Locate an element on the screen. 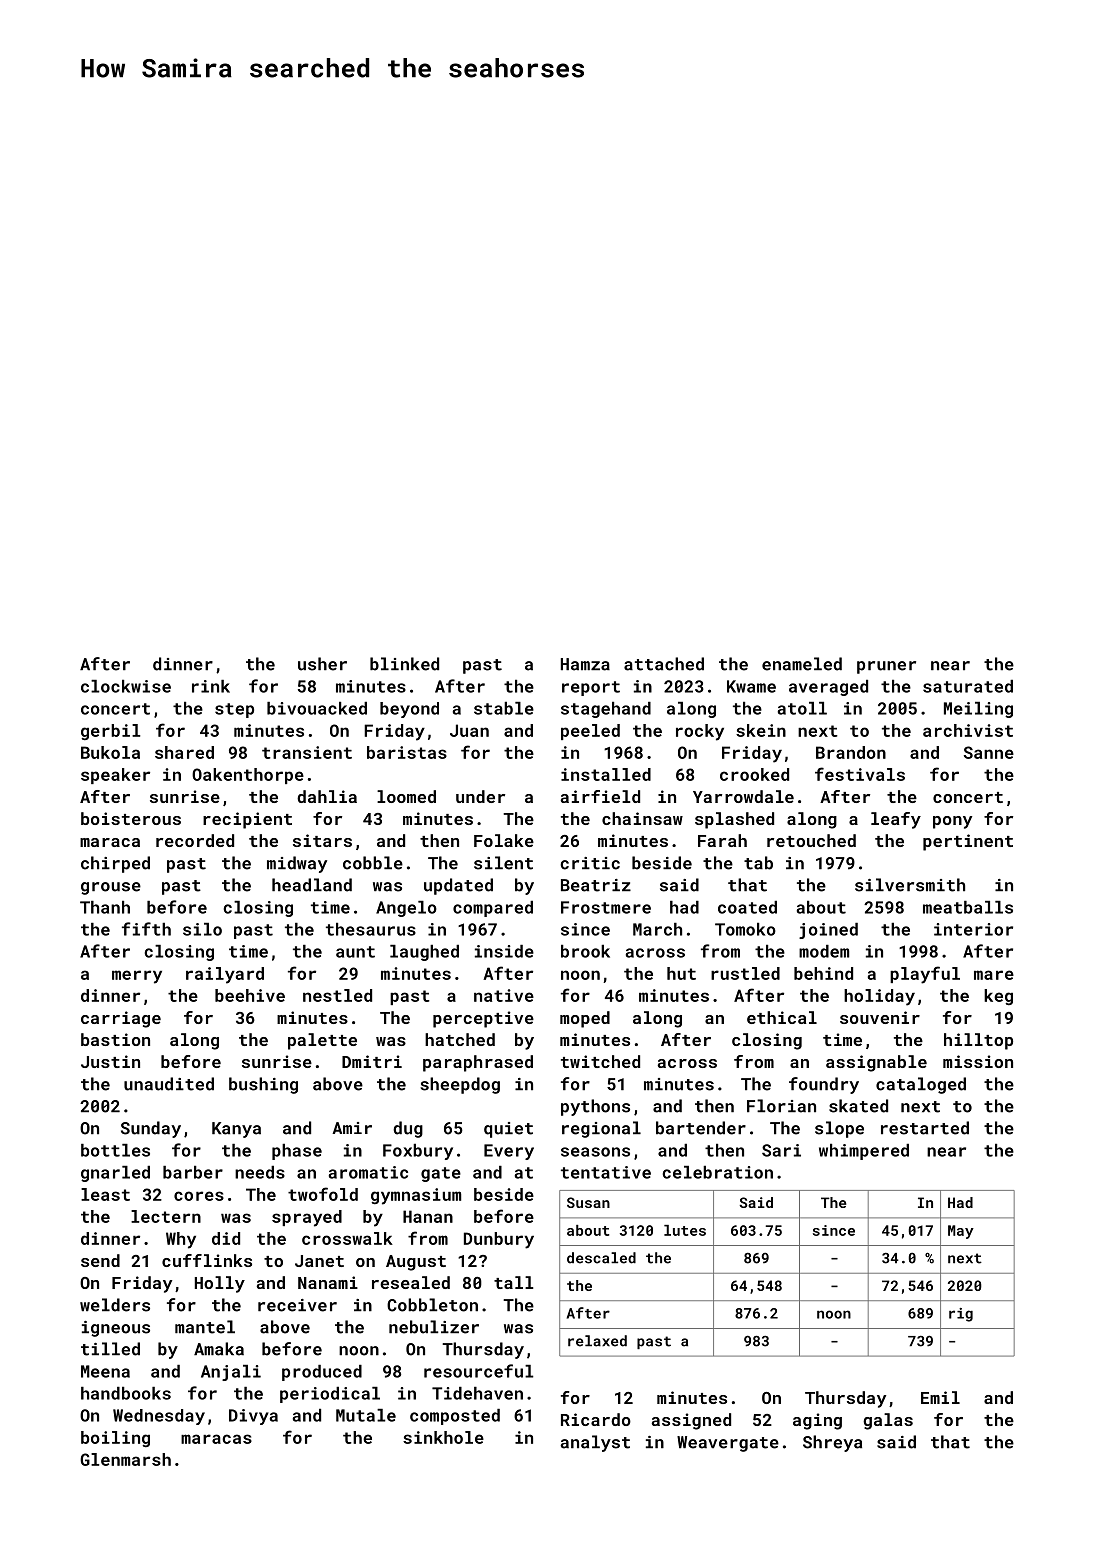 The width and height of the screenshot is (1094, 1547). Glenmarsh is located at coordinates (125, 1459).
